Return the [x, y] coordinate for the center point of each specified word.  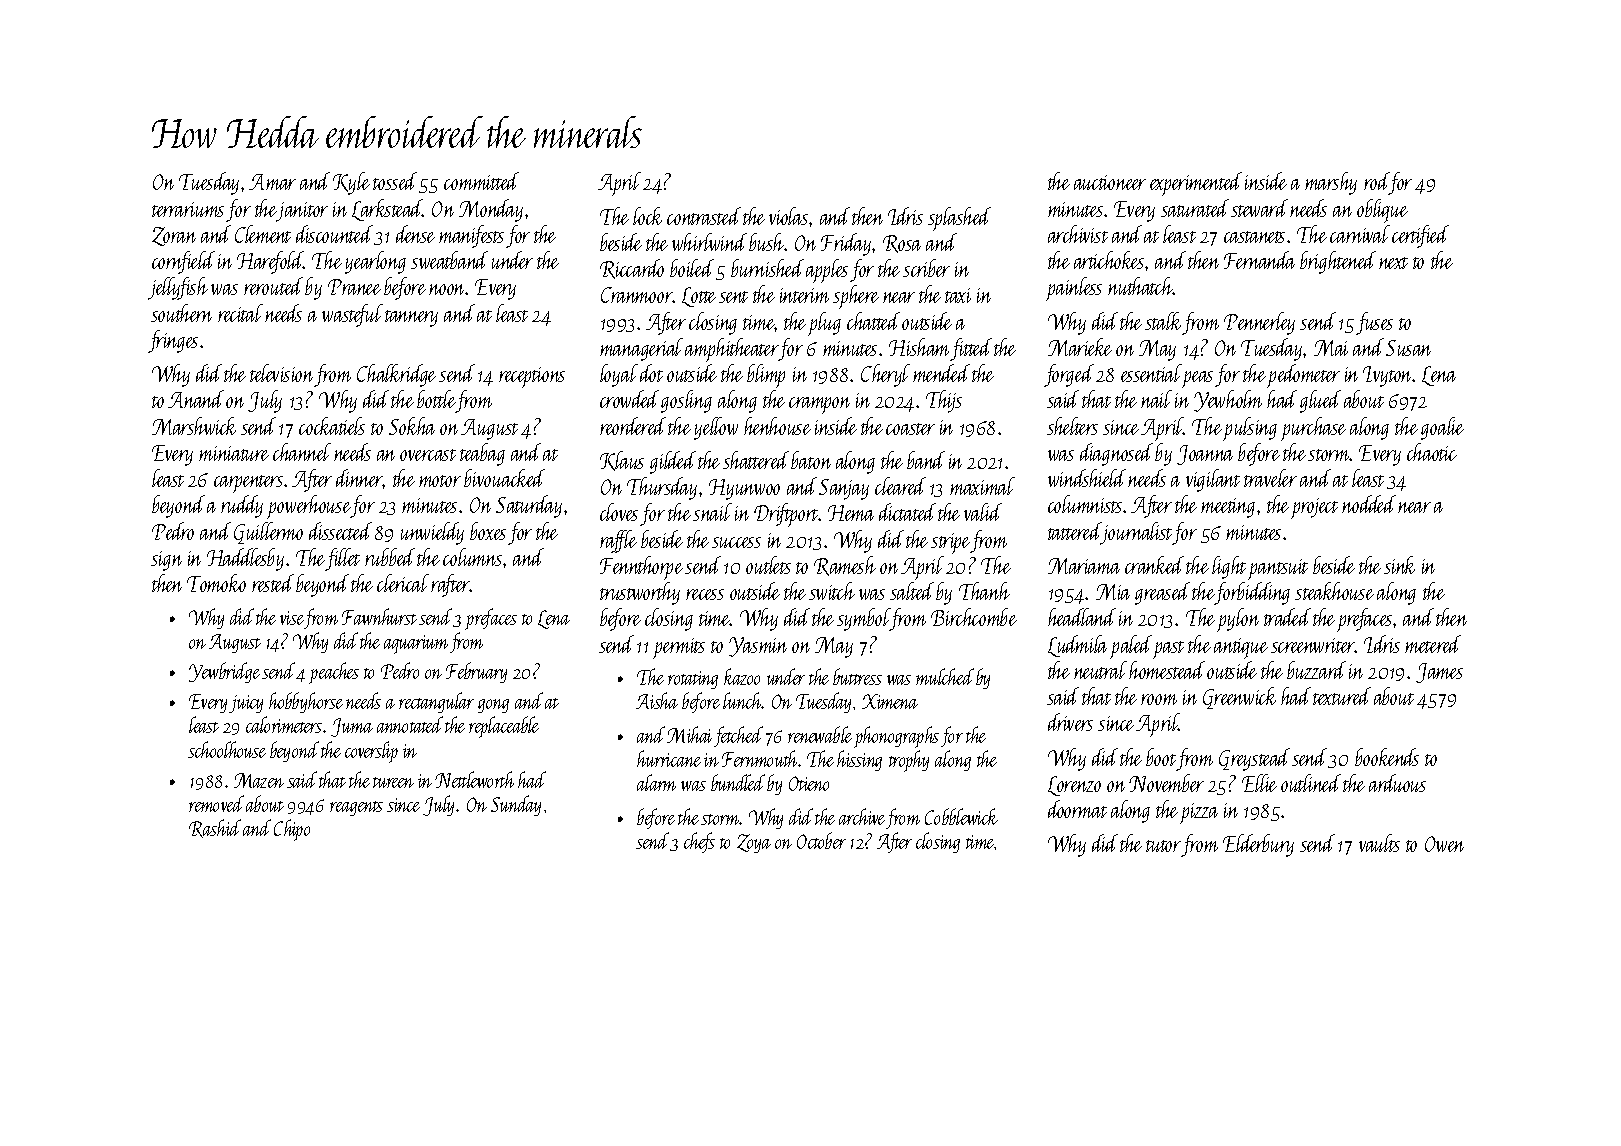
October [821, 840]
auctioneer [1110, 182]
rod [1376, 181]
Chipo [292, 830]
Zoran [174, 236]
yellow [716, 428]
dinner [359, 478]
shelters [1072, 426]
